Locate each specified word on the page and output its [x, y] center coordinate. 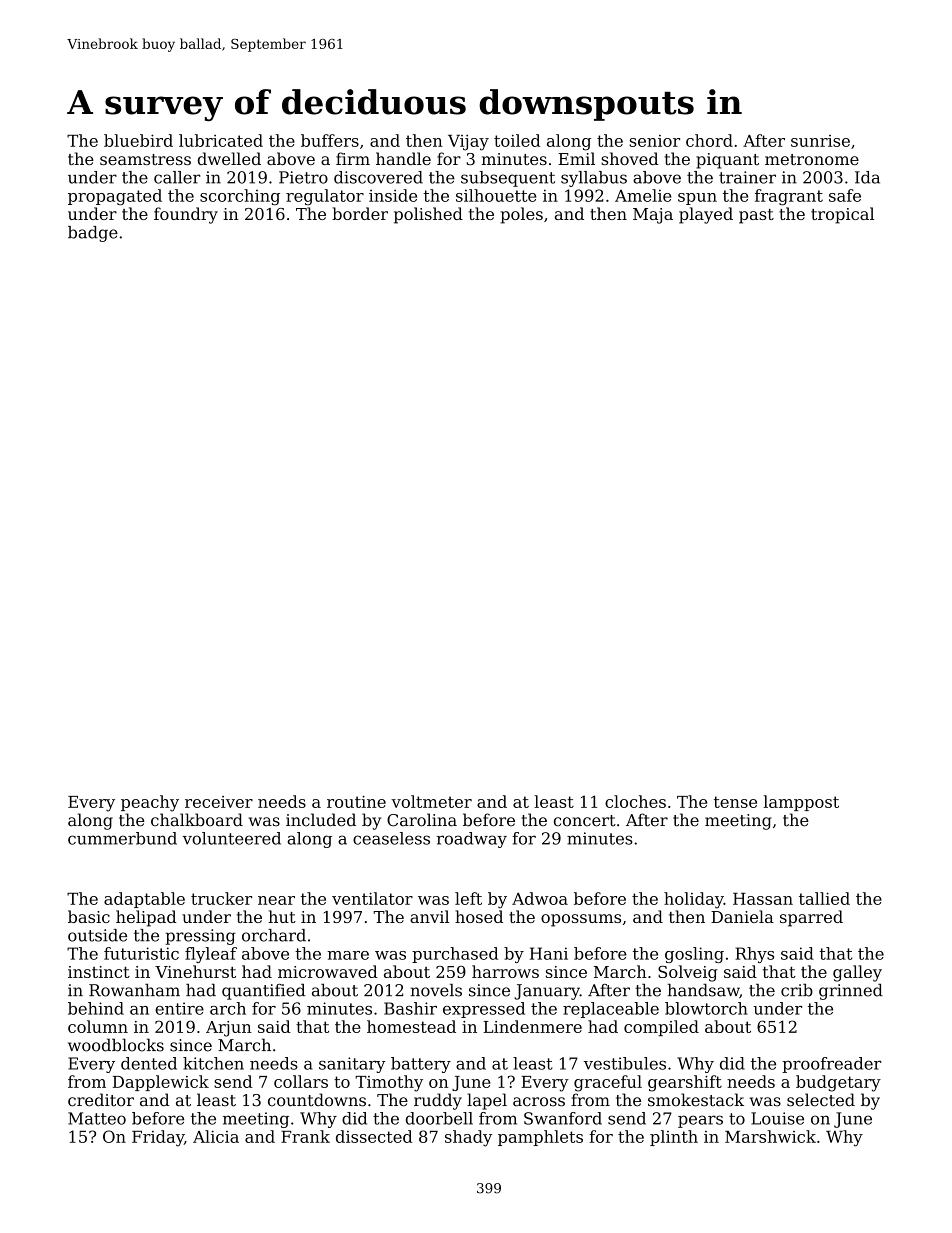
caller [177, 177]
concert [585, 821]
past [756, 216]
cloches [635, 801]
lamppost [801, 803]
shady [468, 1138]
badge [93, 234]
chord [709, 140]
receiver [219, 802]
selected [821, 1100]
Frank [305, 1136]
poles [521, 215]
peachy [150, 803]
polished [428, 215]
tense [735, 802]
